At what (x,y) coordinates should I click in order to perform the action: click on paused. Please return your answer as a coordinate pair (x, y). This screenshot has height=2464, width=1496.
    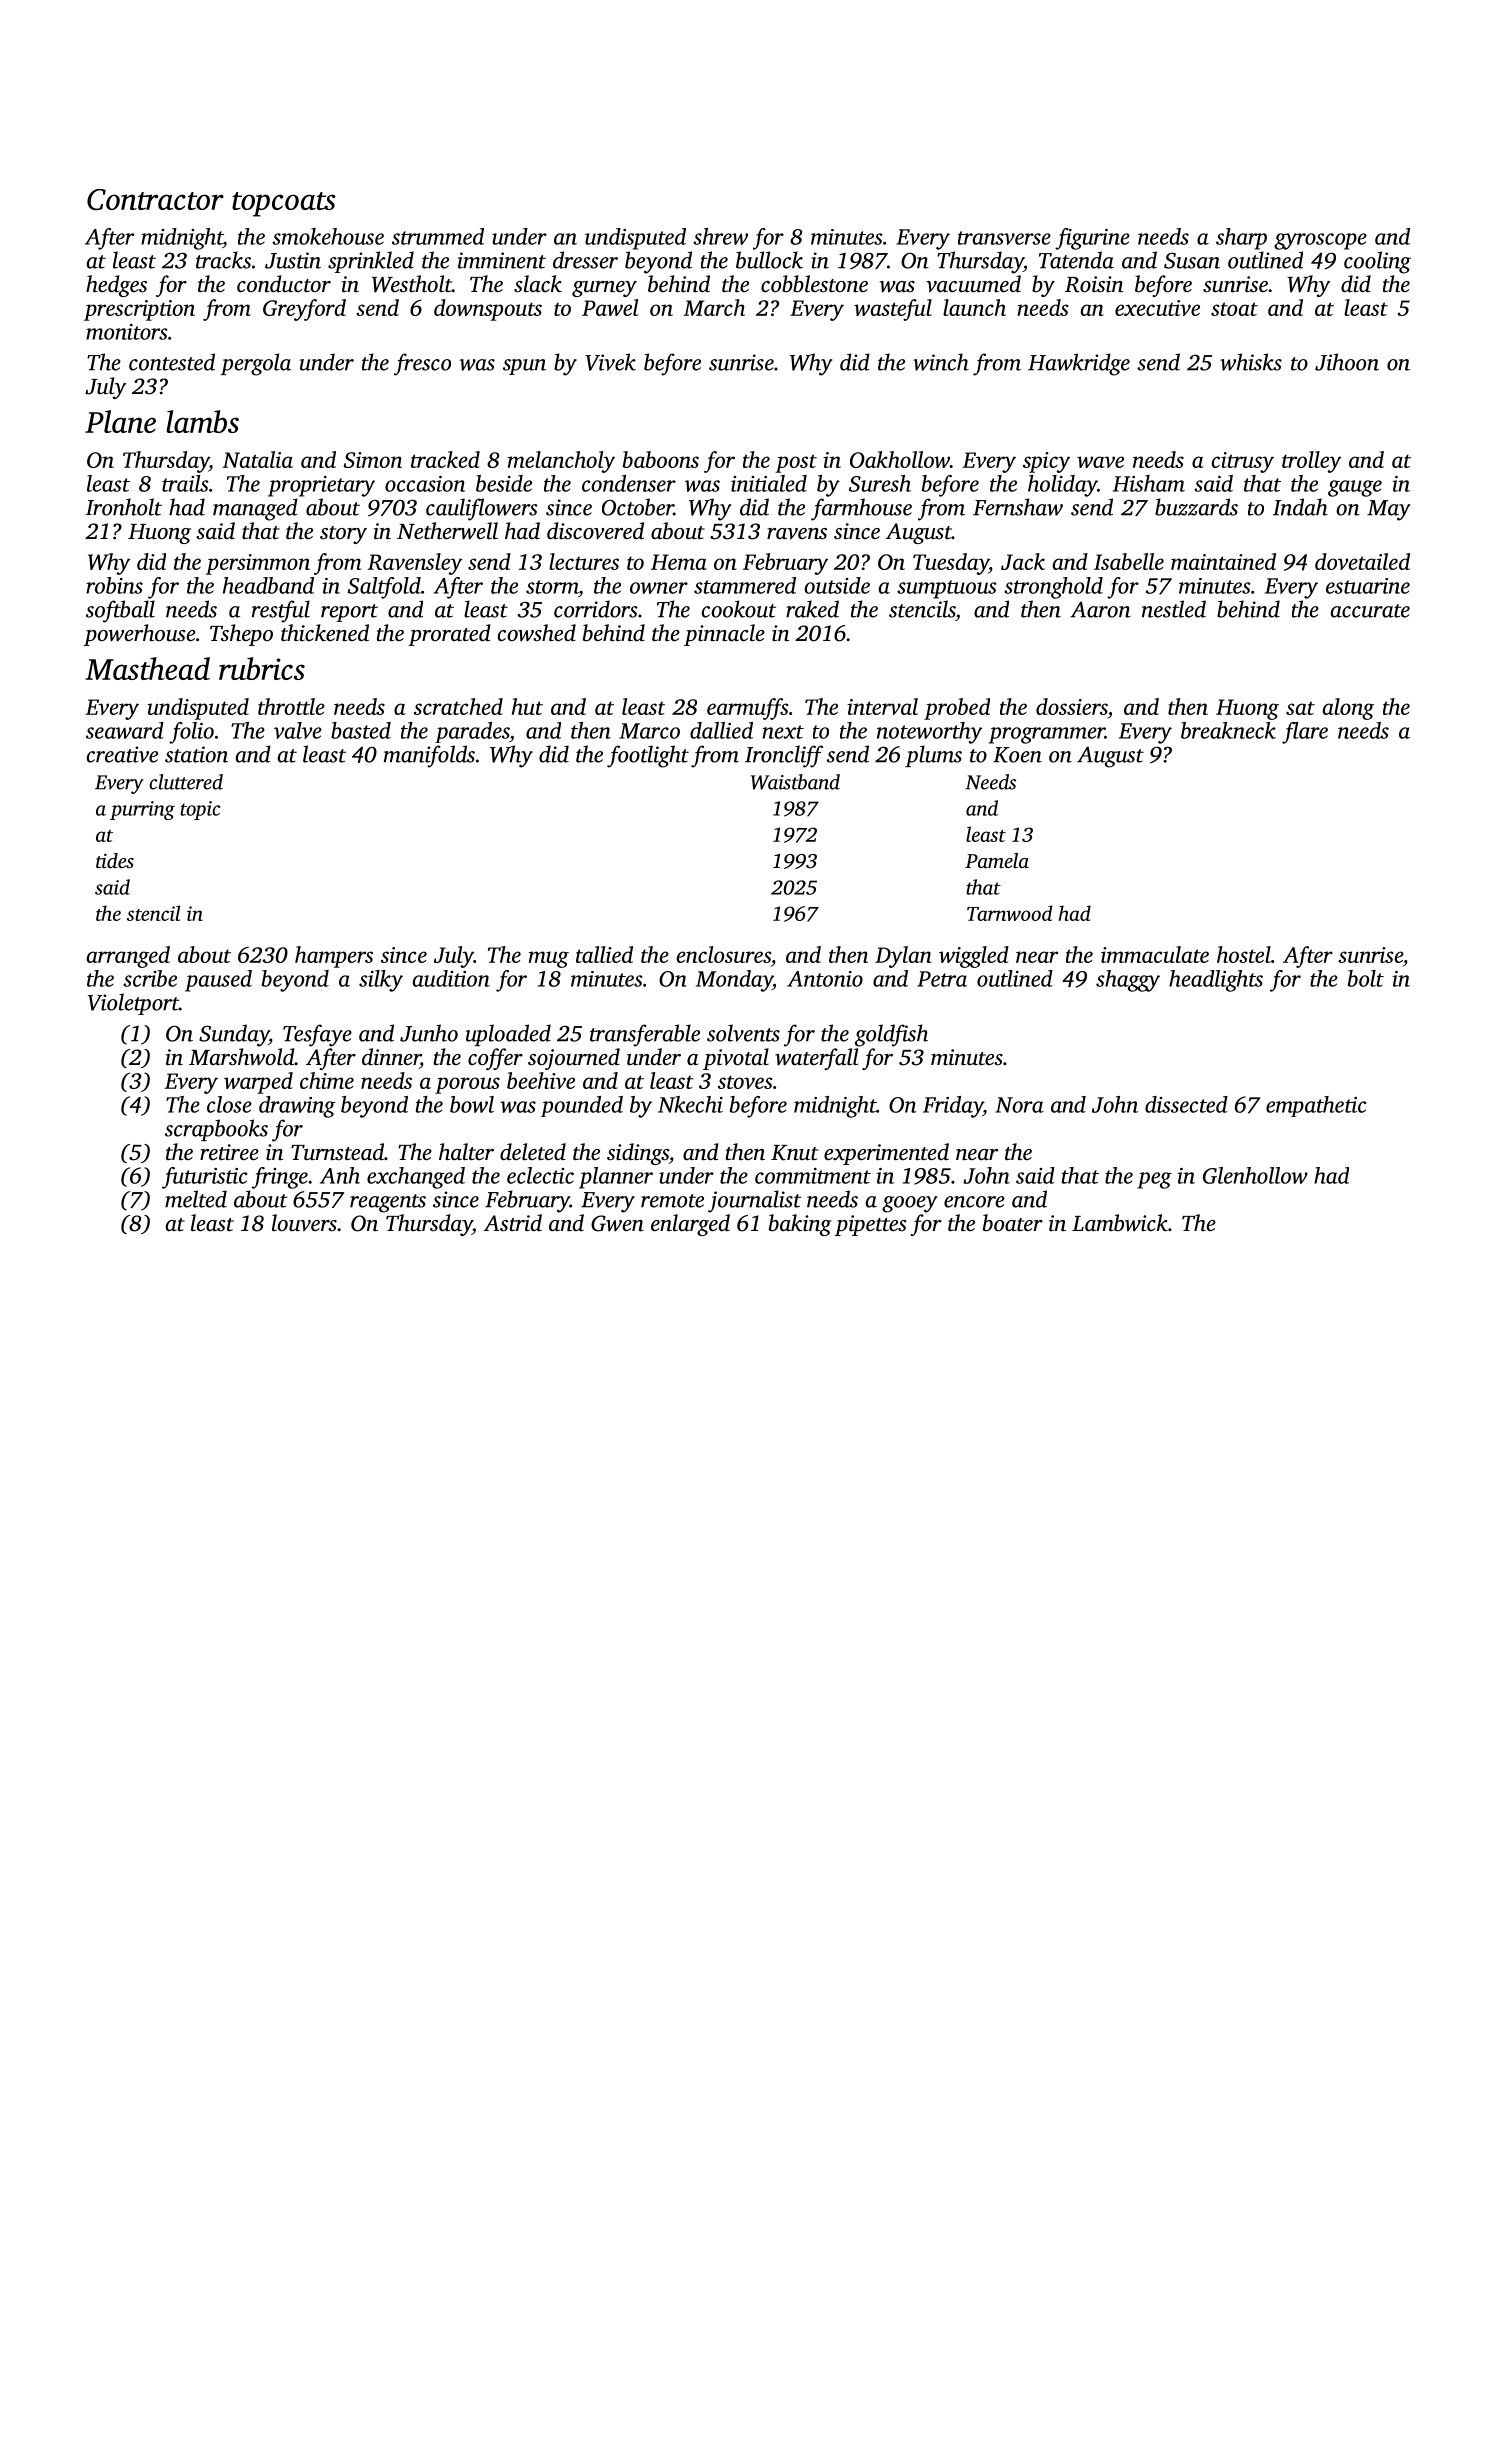
    Looking at the image, I should click on (218, 981).
